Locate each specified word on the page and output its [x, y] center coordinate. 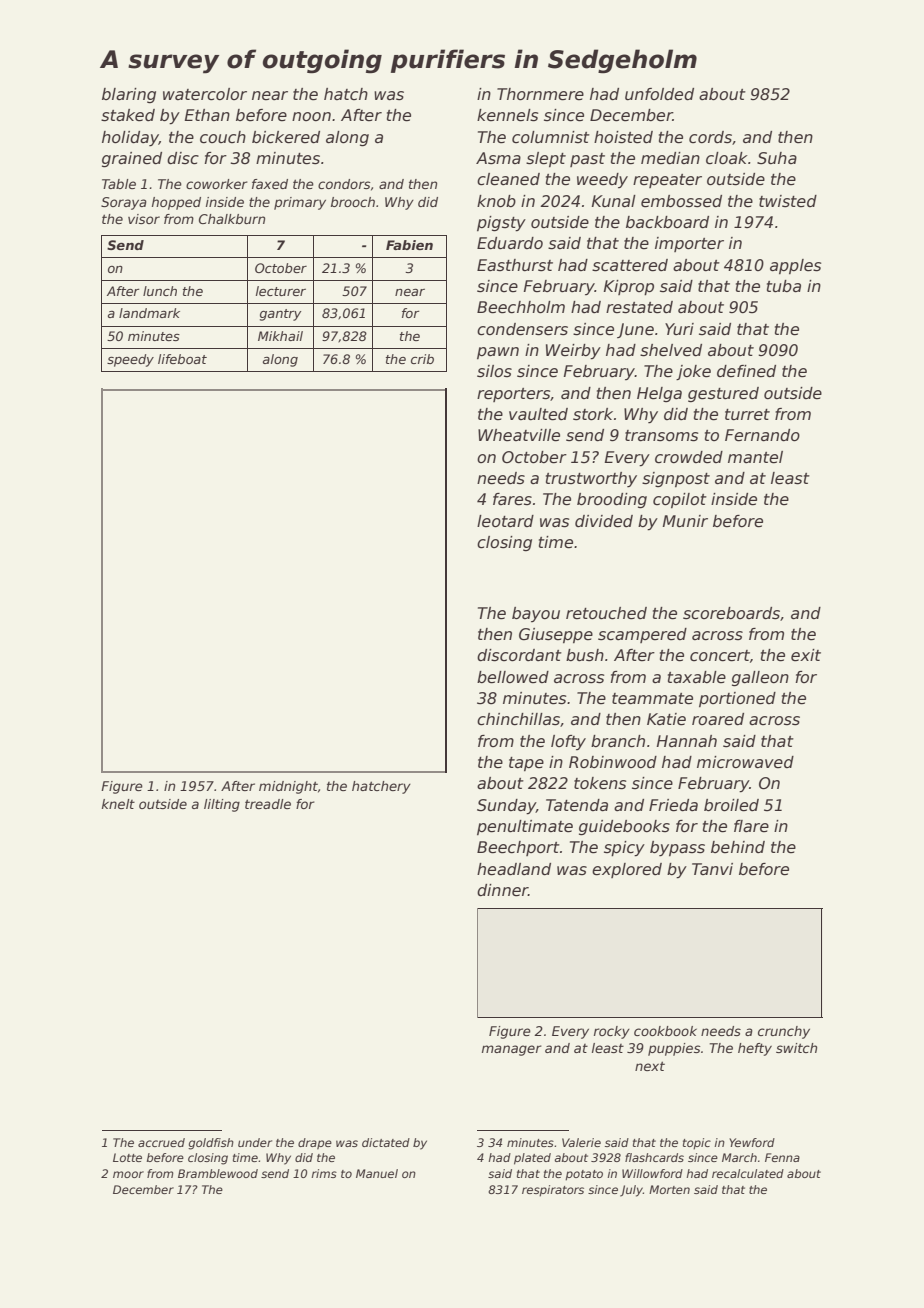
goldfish [211, 1144]
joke [693, 372]
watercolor [205, 94]
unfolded [659, 94]
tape [526, 764]
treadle [268, 804]
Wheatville [519, 435]
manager [512, 1050]
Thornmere [540, 94]
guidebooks [624, 827]
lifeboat [182, 359]
